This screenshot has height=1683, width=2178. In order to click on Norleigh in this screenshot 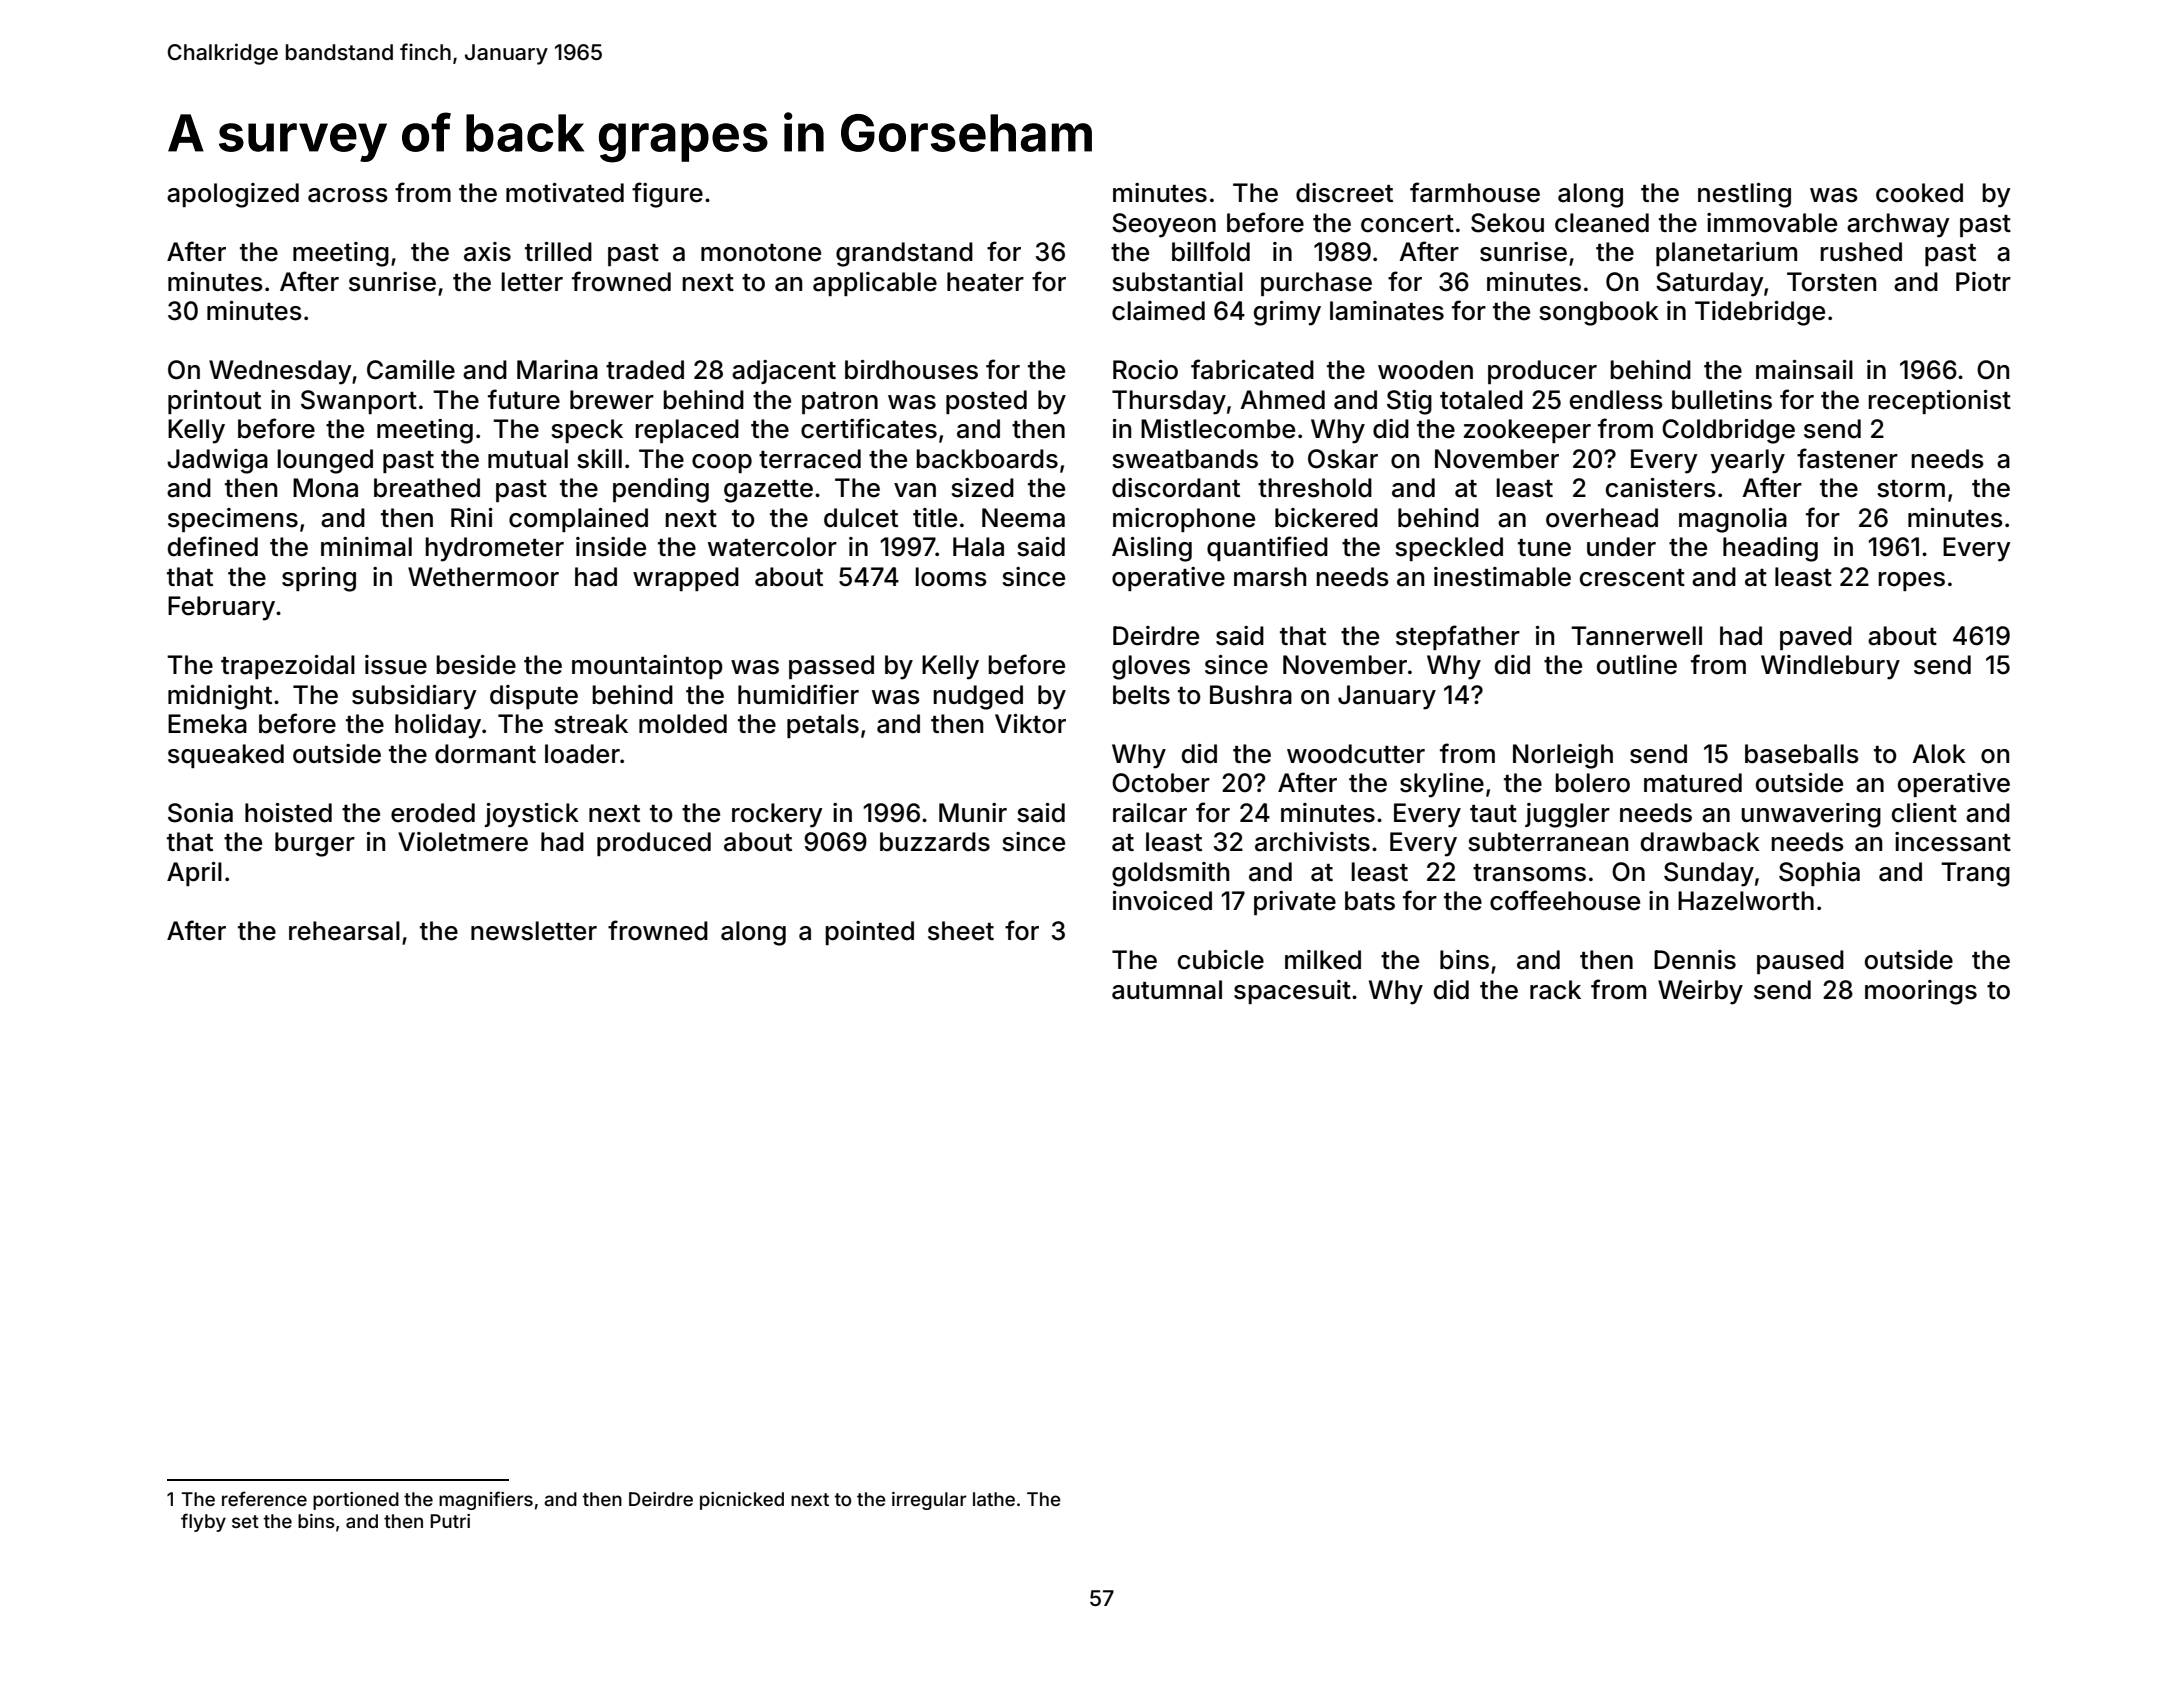, I will do `click(1563, 756)`.
